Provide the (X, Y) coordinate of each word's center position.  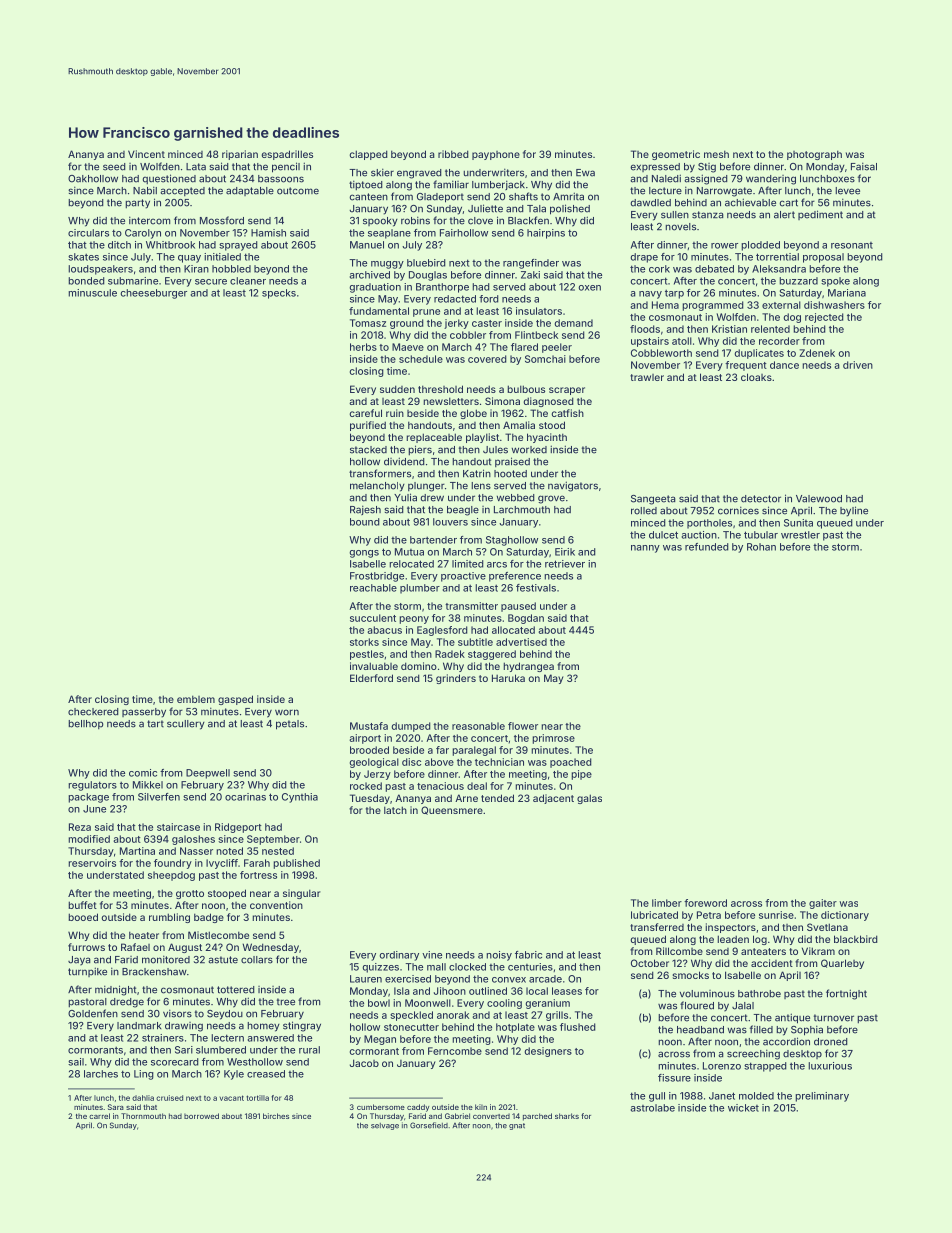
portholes (709, 524)
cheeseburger (153, 294)
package (88, 798)
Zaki (530, 275)
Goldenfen (93, 1013)
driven (858, 365)
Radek (450, 654)
